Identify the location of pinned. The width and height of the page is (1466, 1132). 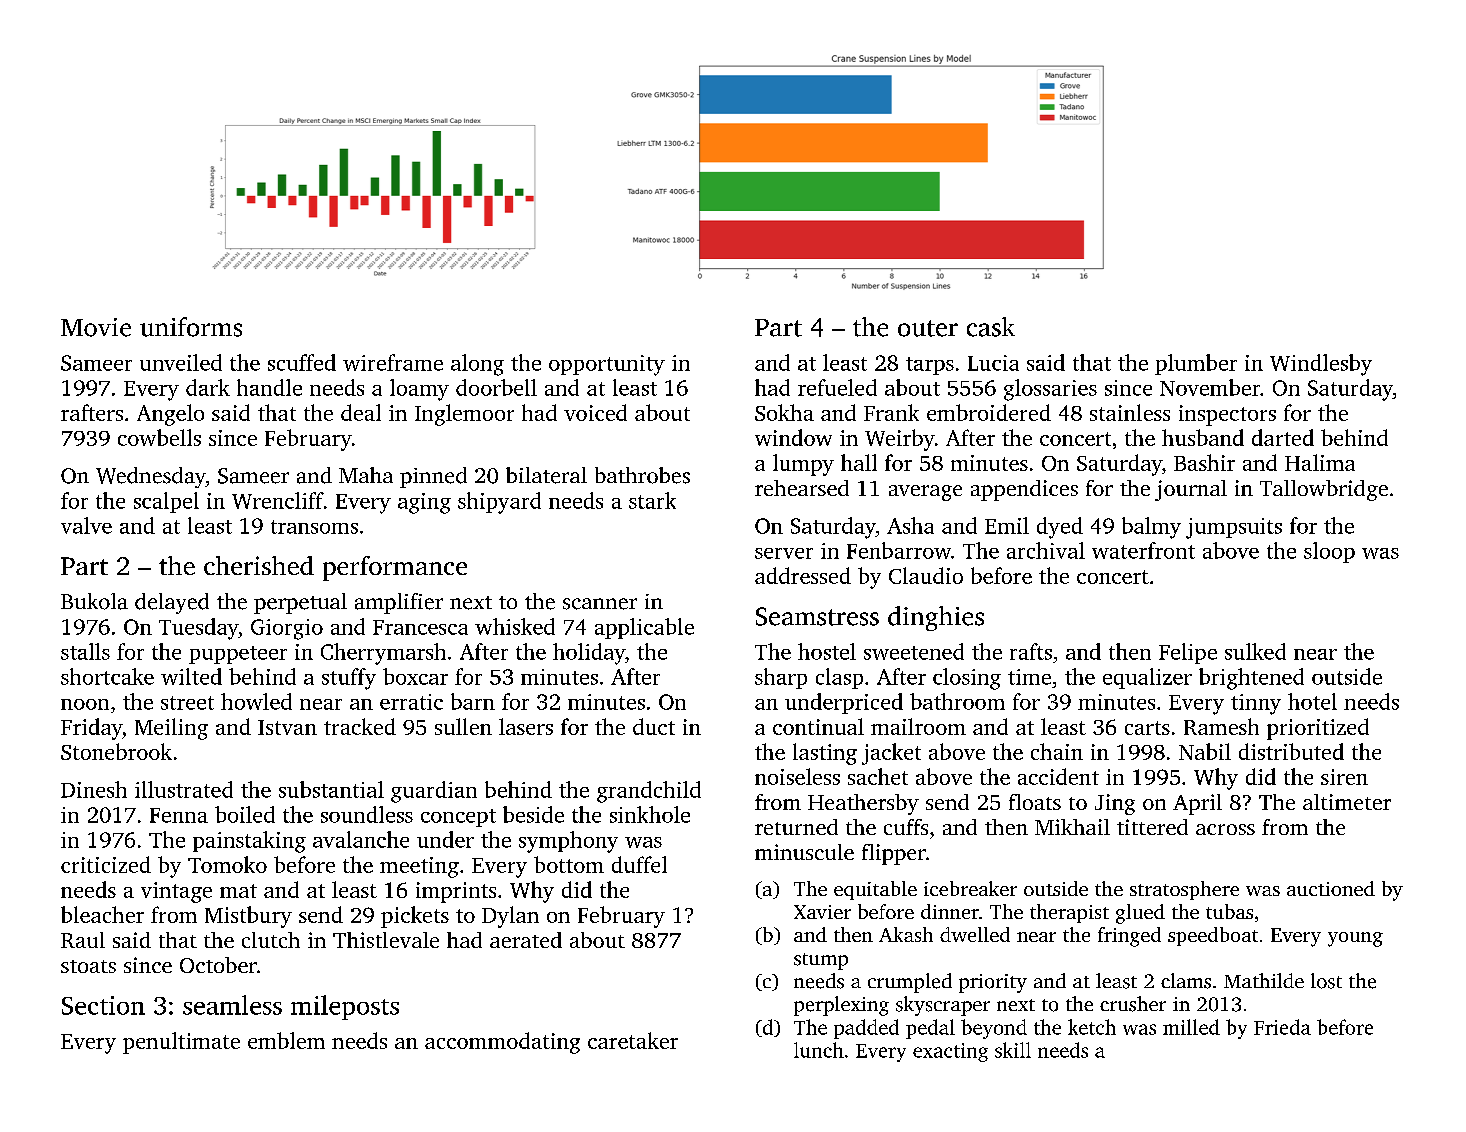
(433, 477).
